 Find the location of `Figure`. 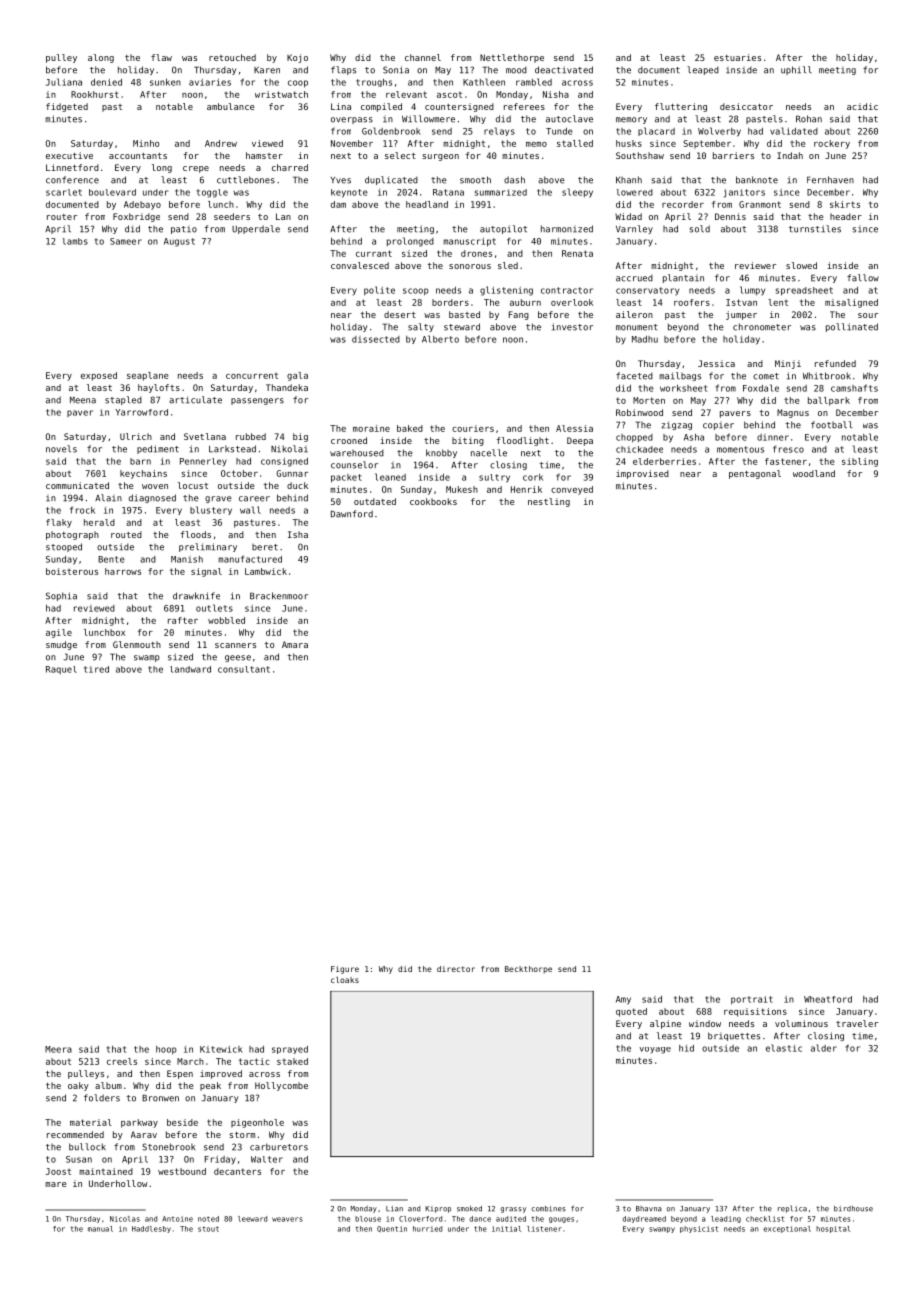

Figure is located at coordinates (345, 970).
